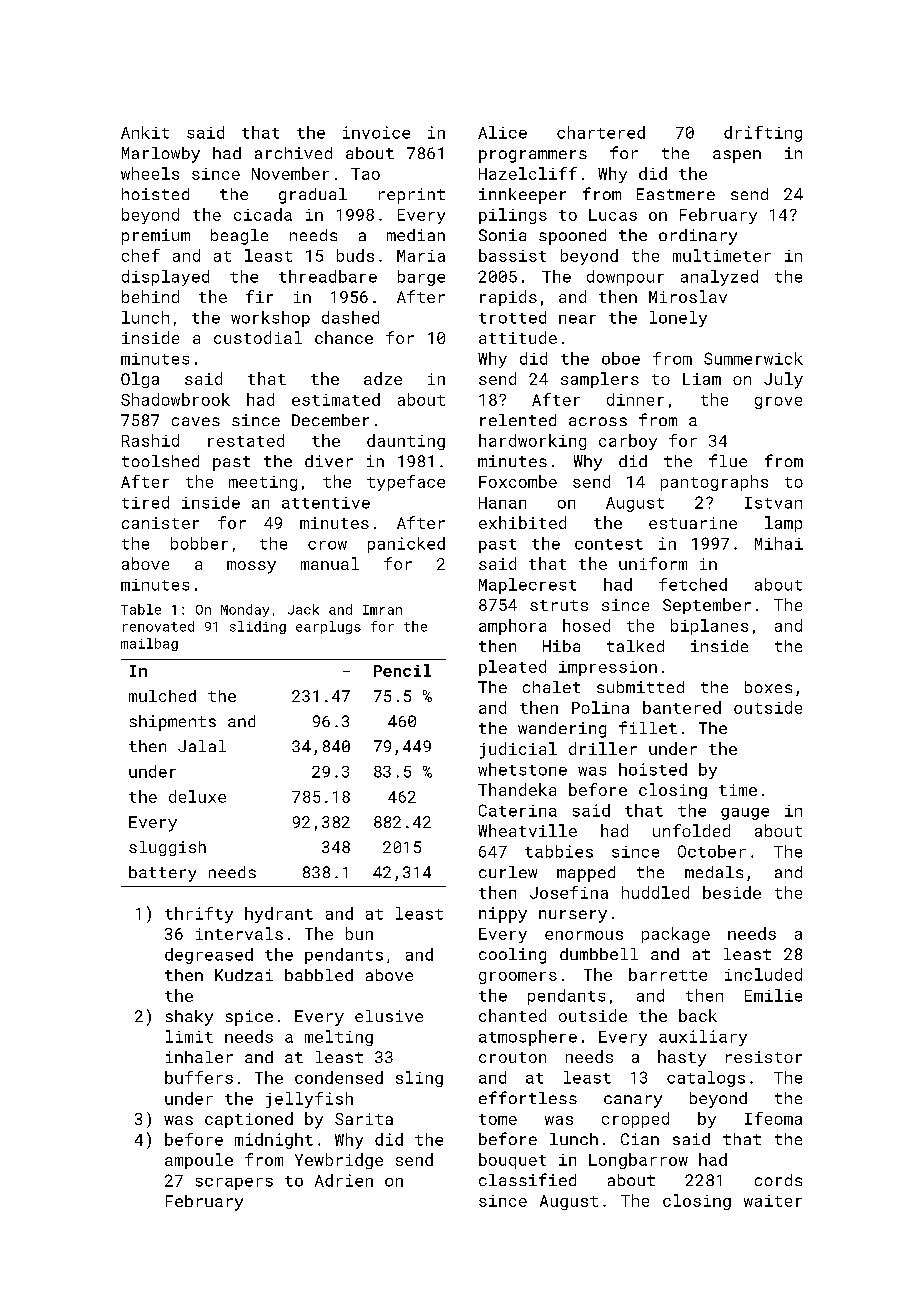 The width and height of the screenshot is (924, 1308). I want to click on Alice, so click(502, 132).
